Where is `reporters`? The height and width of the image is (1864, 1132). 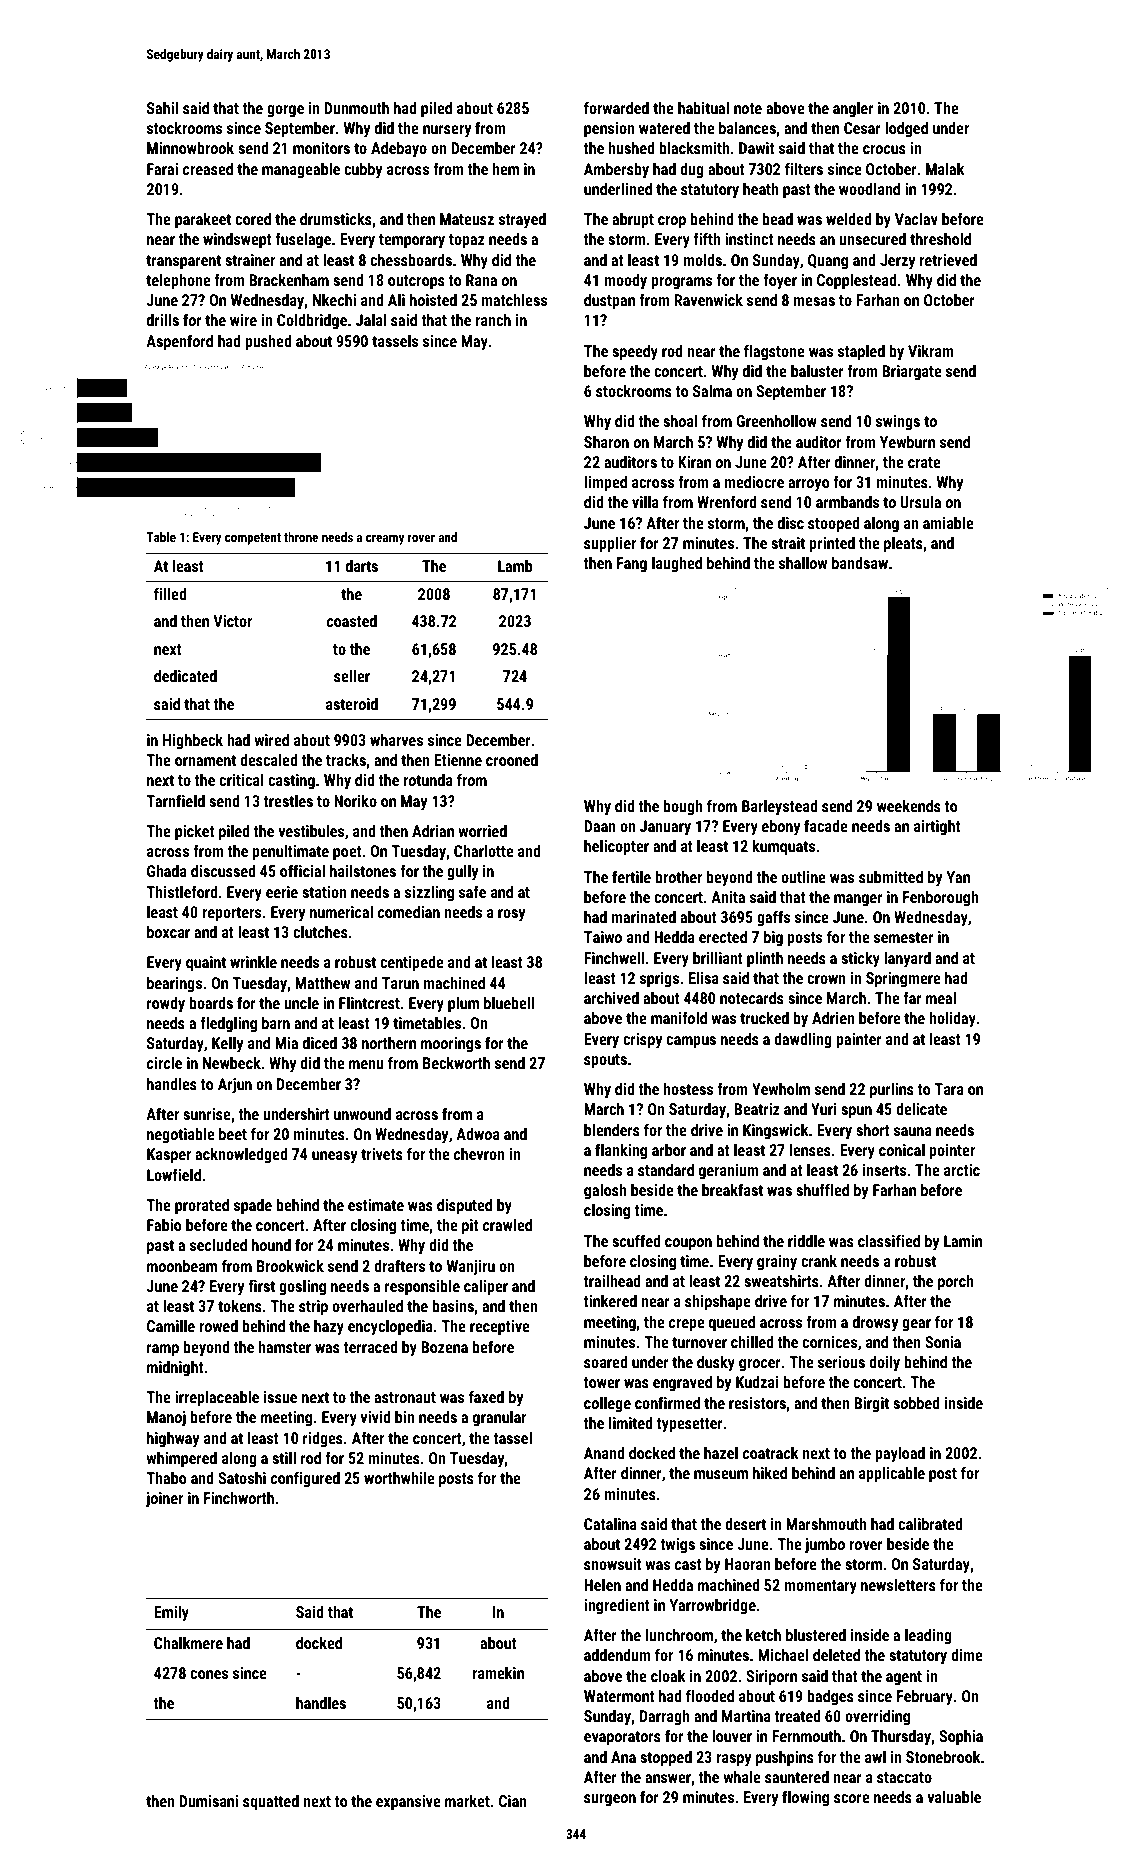 reporters is located at coordinates (231, 914).
